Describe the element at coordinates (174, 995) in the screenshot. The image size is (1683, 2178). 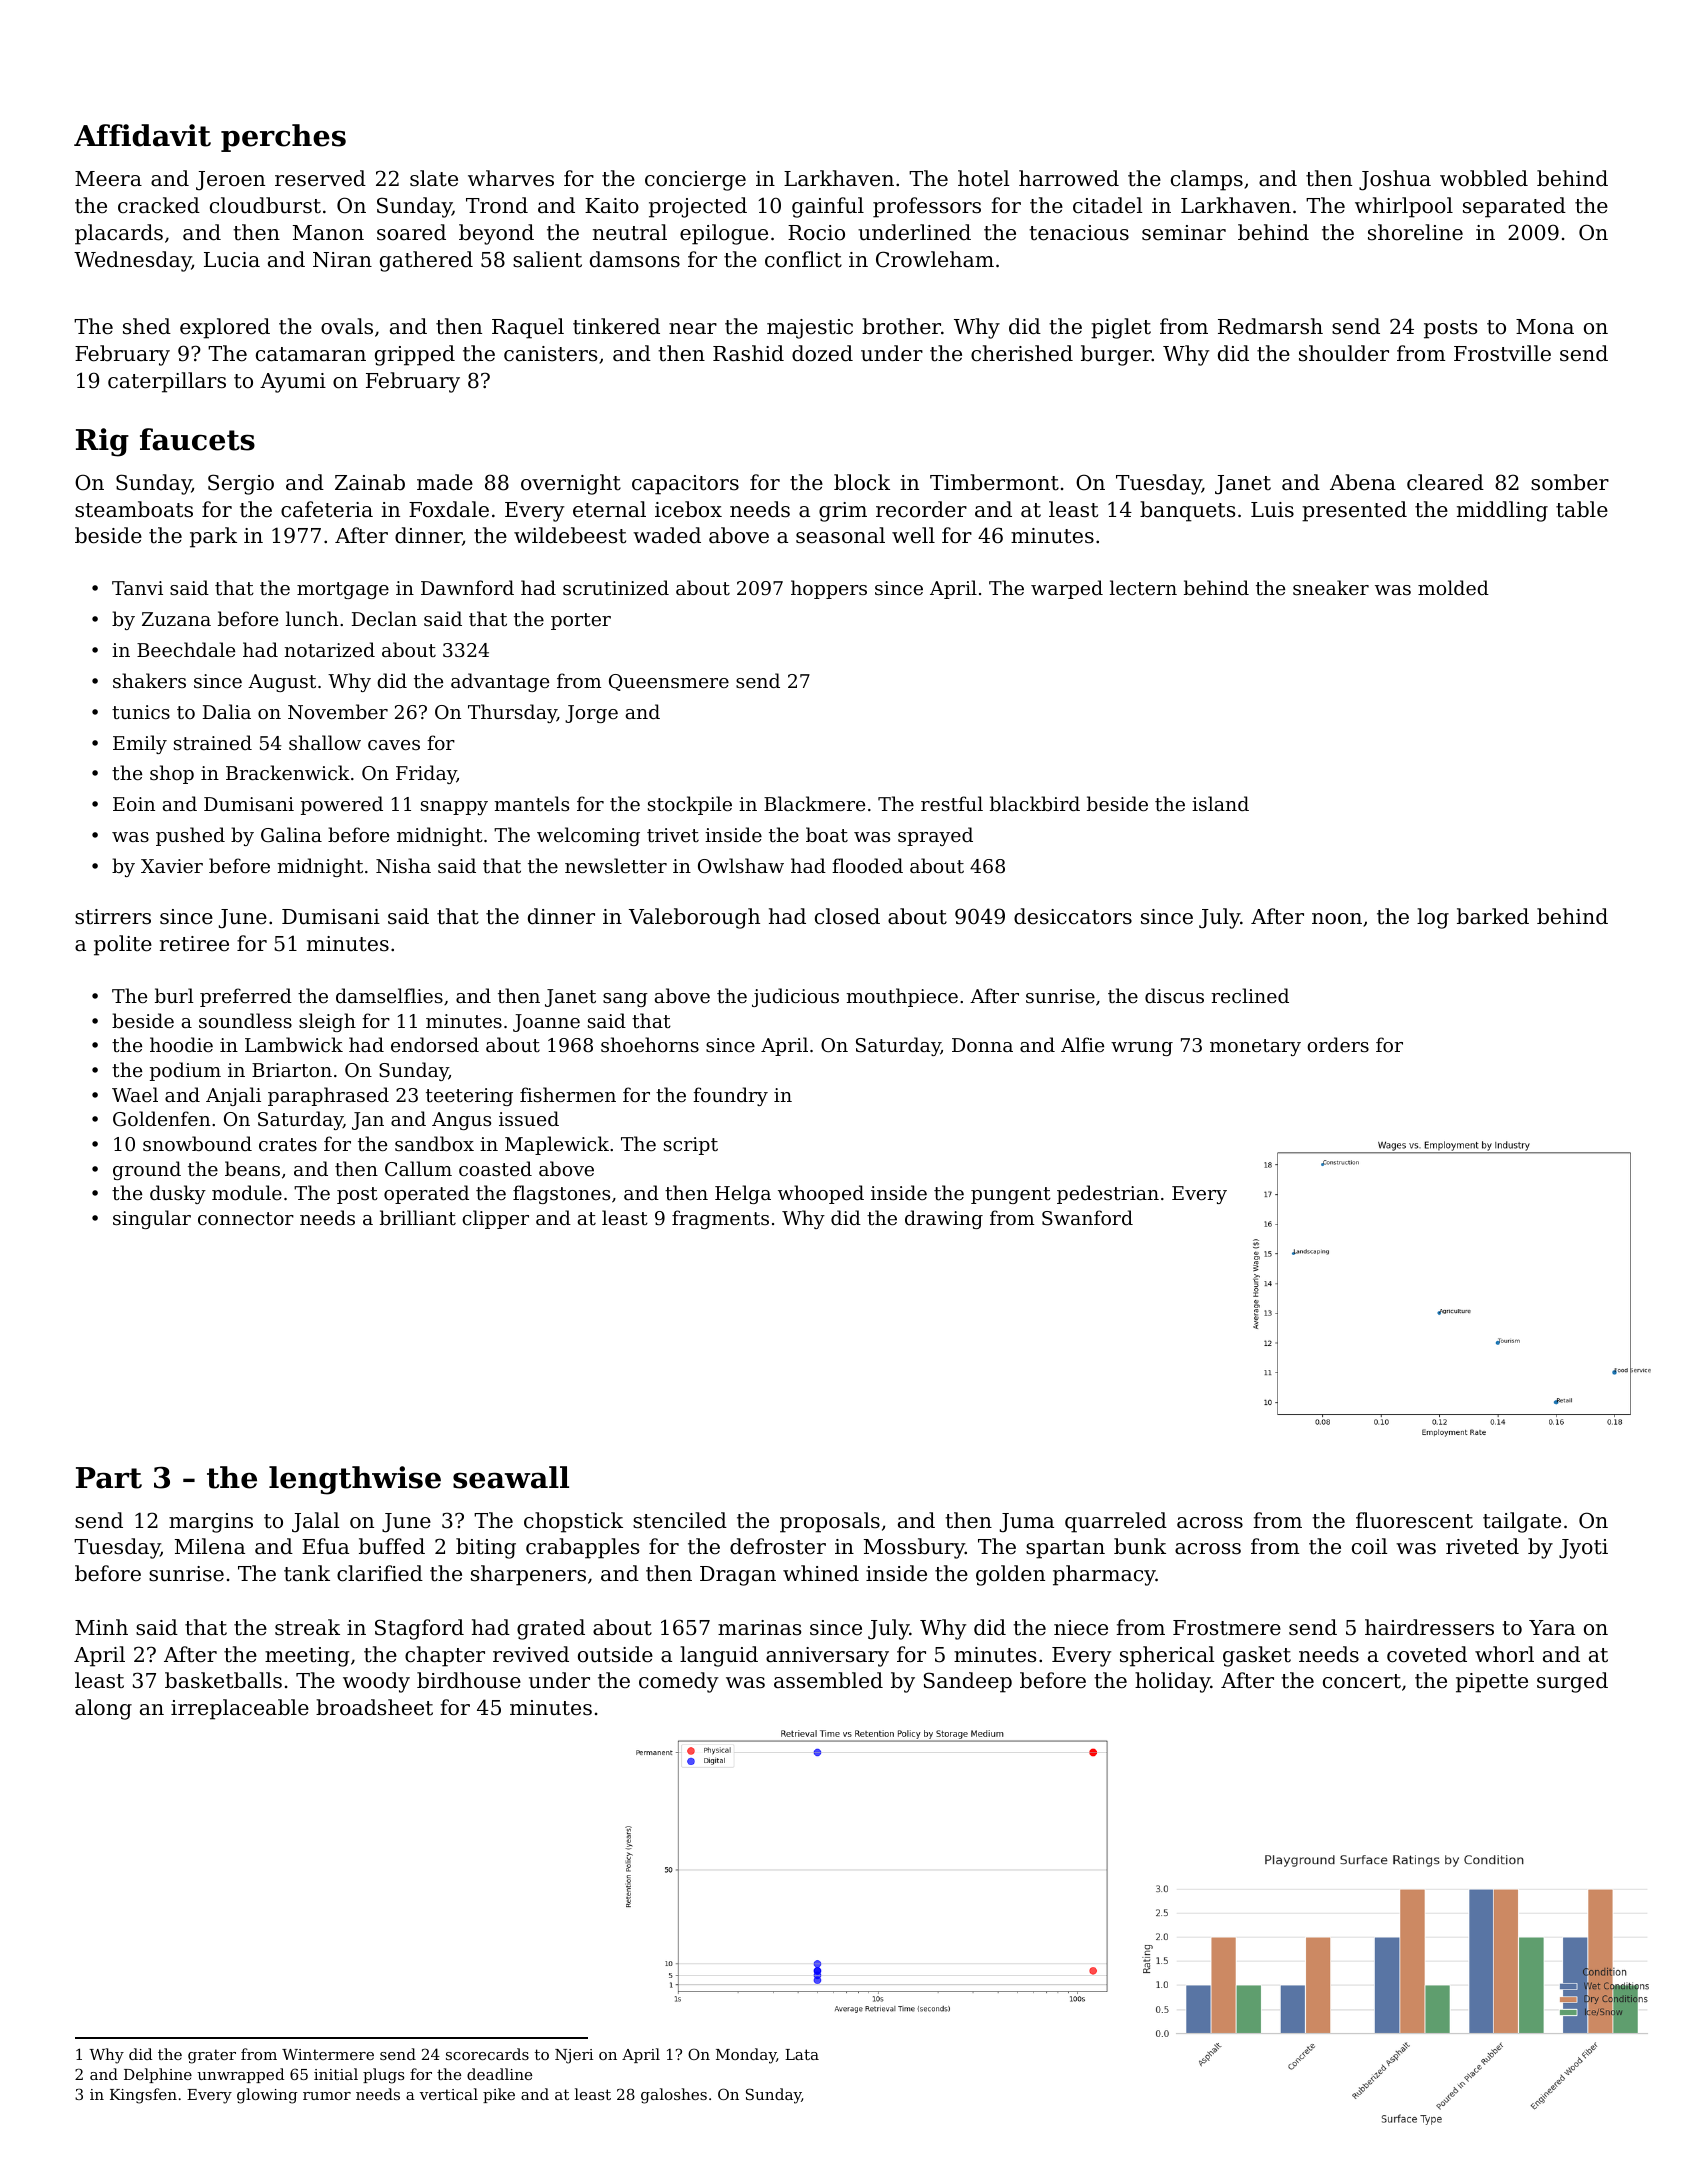
I see `burl` at that location.
